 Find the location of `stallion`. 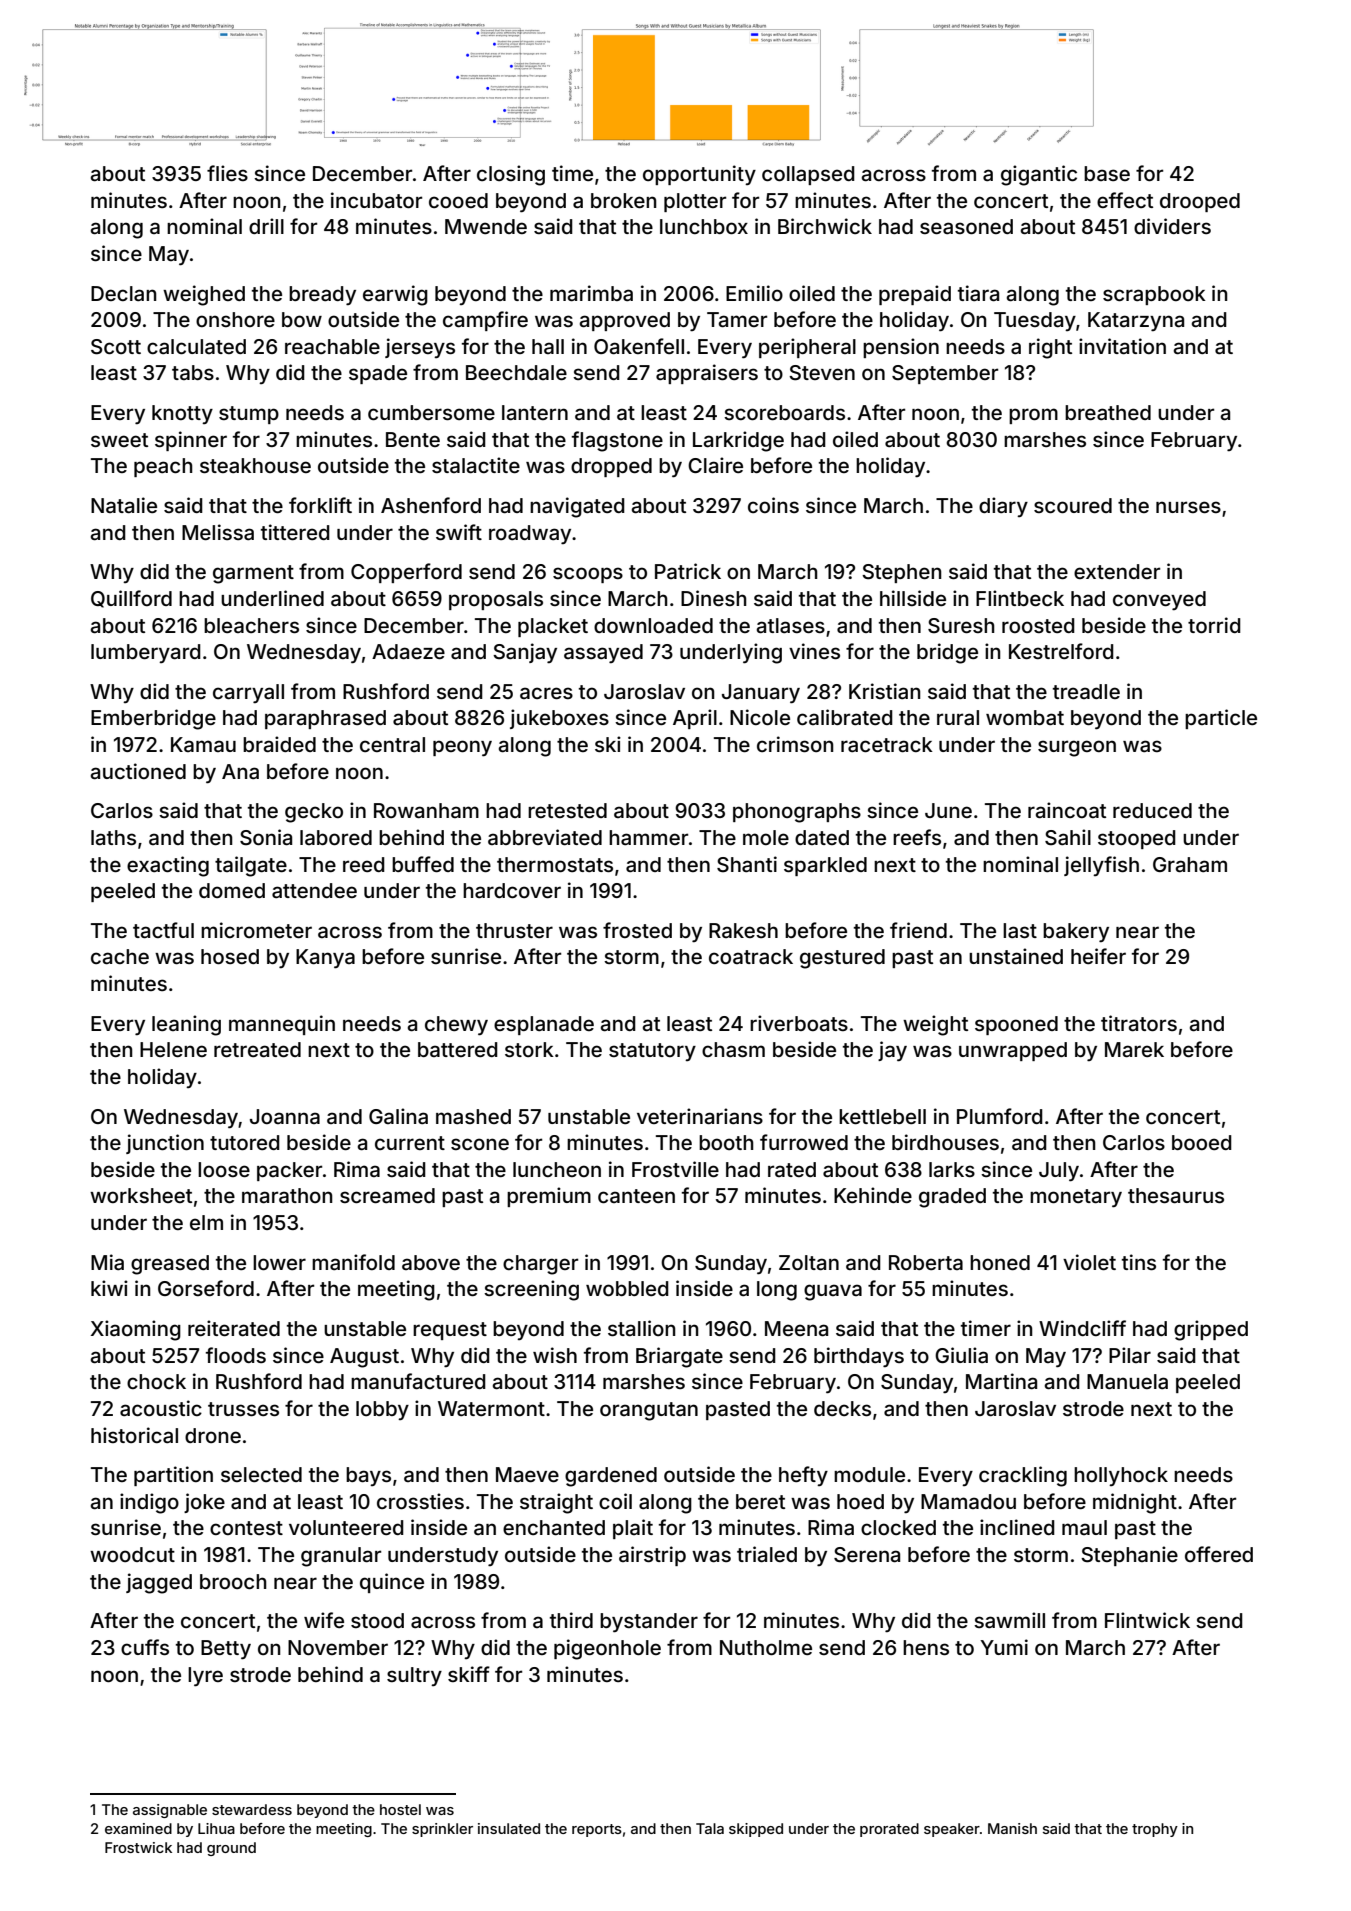

stallion is located at coordinates (641, 1328).
